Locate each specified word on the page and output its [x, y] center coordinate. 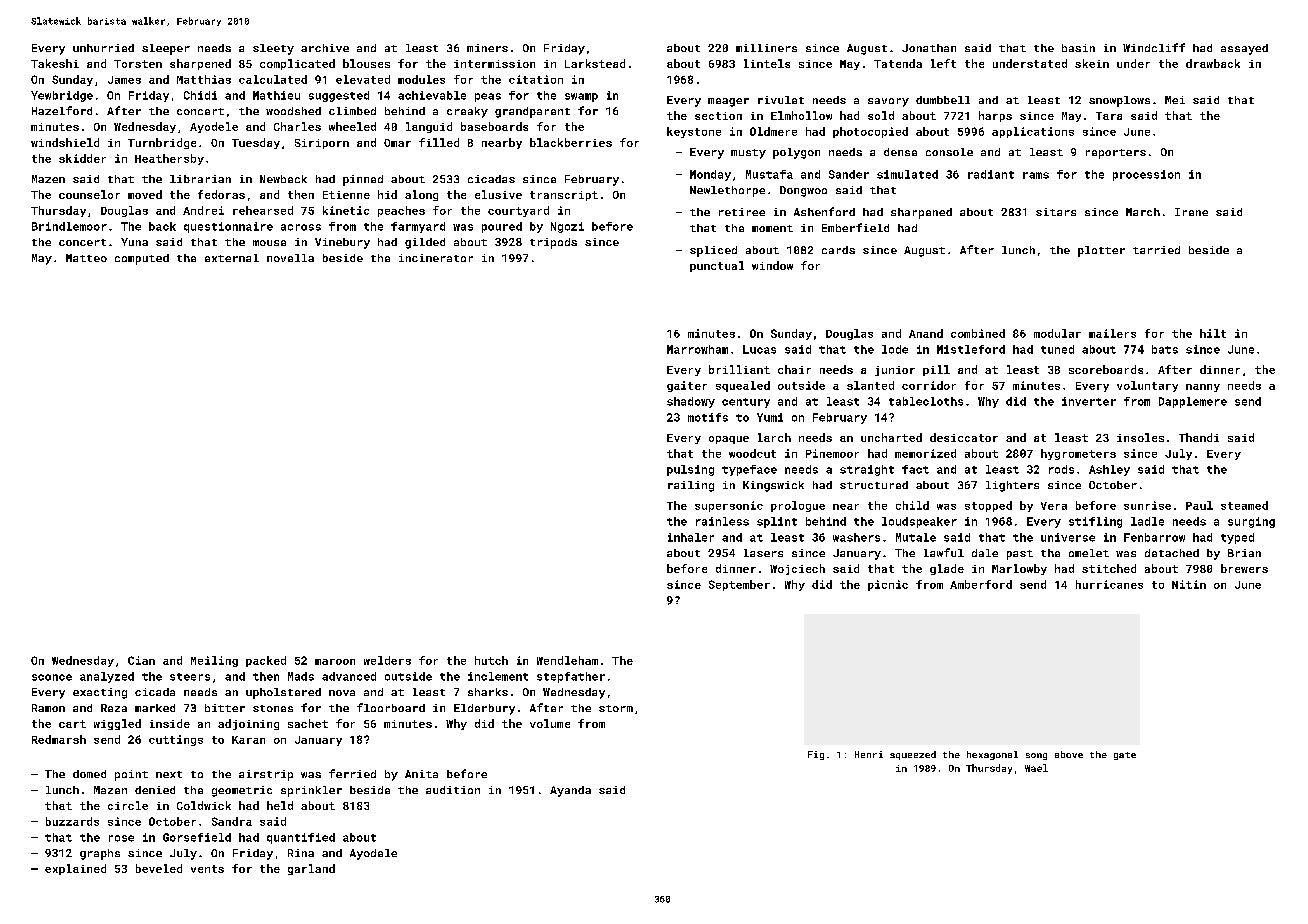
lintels [767, 63]
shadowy [691, 402]
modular [1057, 333]
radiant [991, 174]
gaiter [687, 386]
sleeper [166, 49]
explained [75, 869]
